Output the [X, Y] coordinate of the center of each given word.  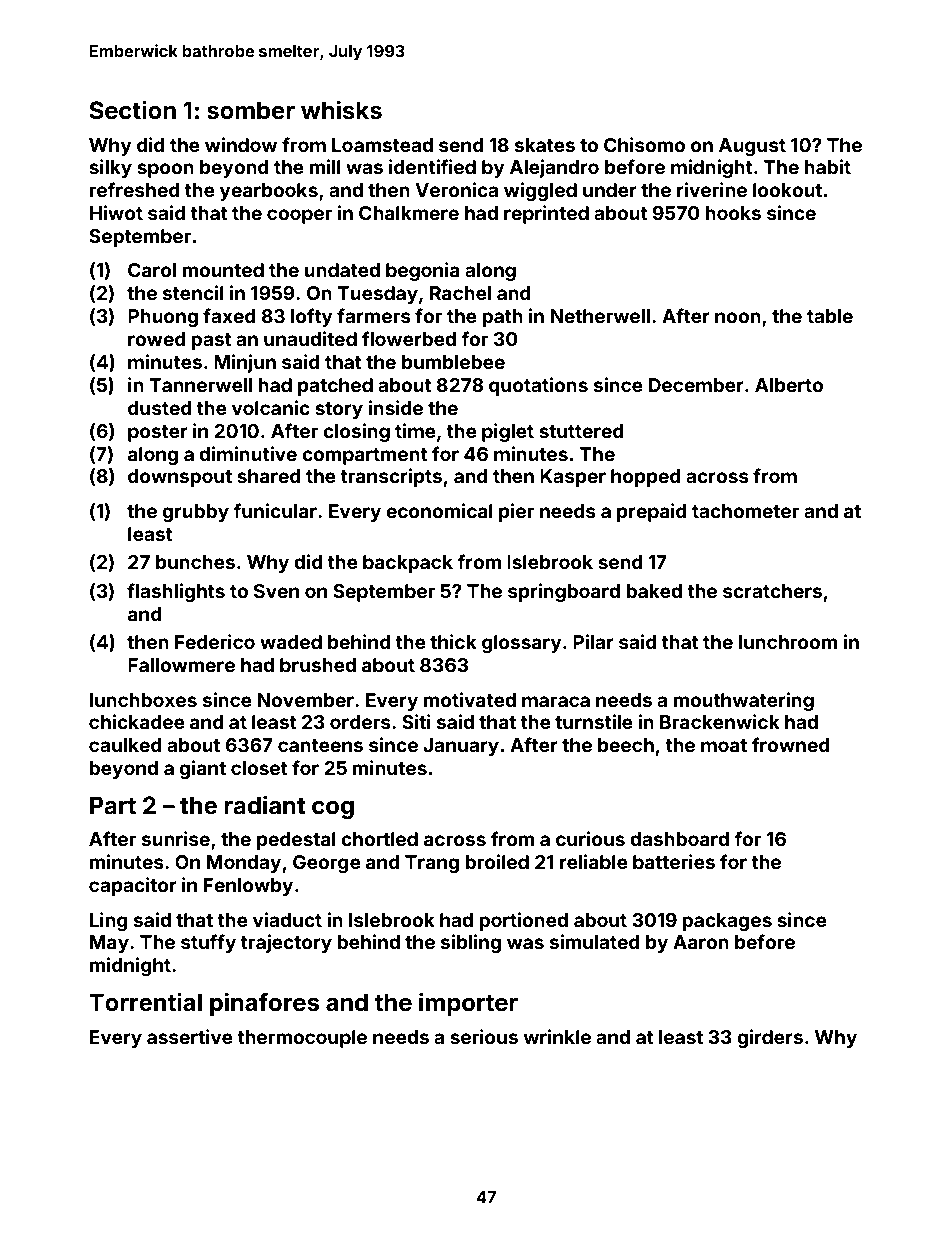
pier [516, 512]
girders [770, 1038]
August [752, 147]
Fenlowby [248, 887]
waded [291, 642]
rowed [157, 339]
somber [251, 110]
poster [158, 433]
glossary [522, 644]
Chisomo [644, 144]
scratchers [772, 591]
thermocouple [302, 1039]
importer [468, 1004]
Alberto [789, 385]
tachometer [745, 511]
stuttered [581, 431]
